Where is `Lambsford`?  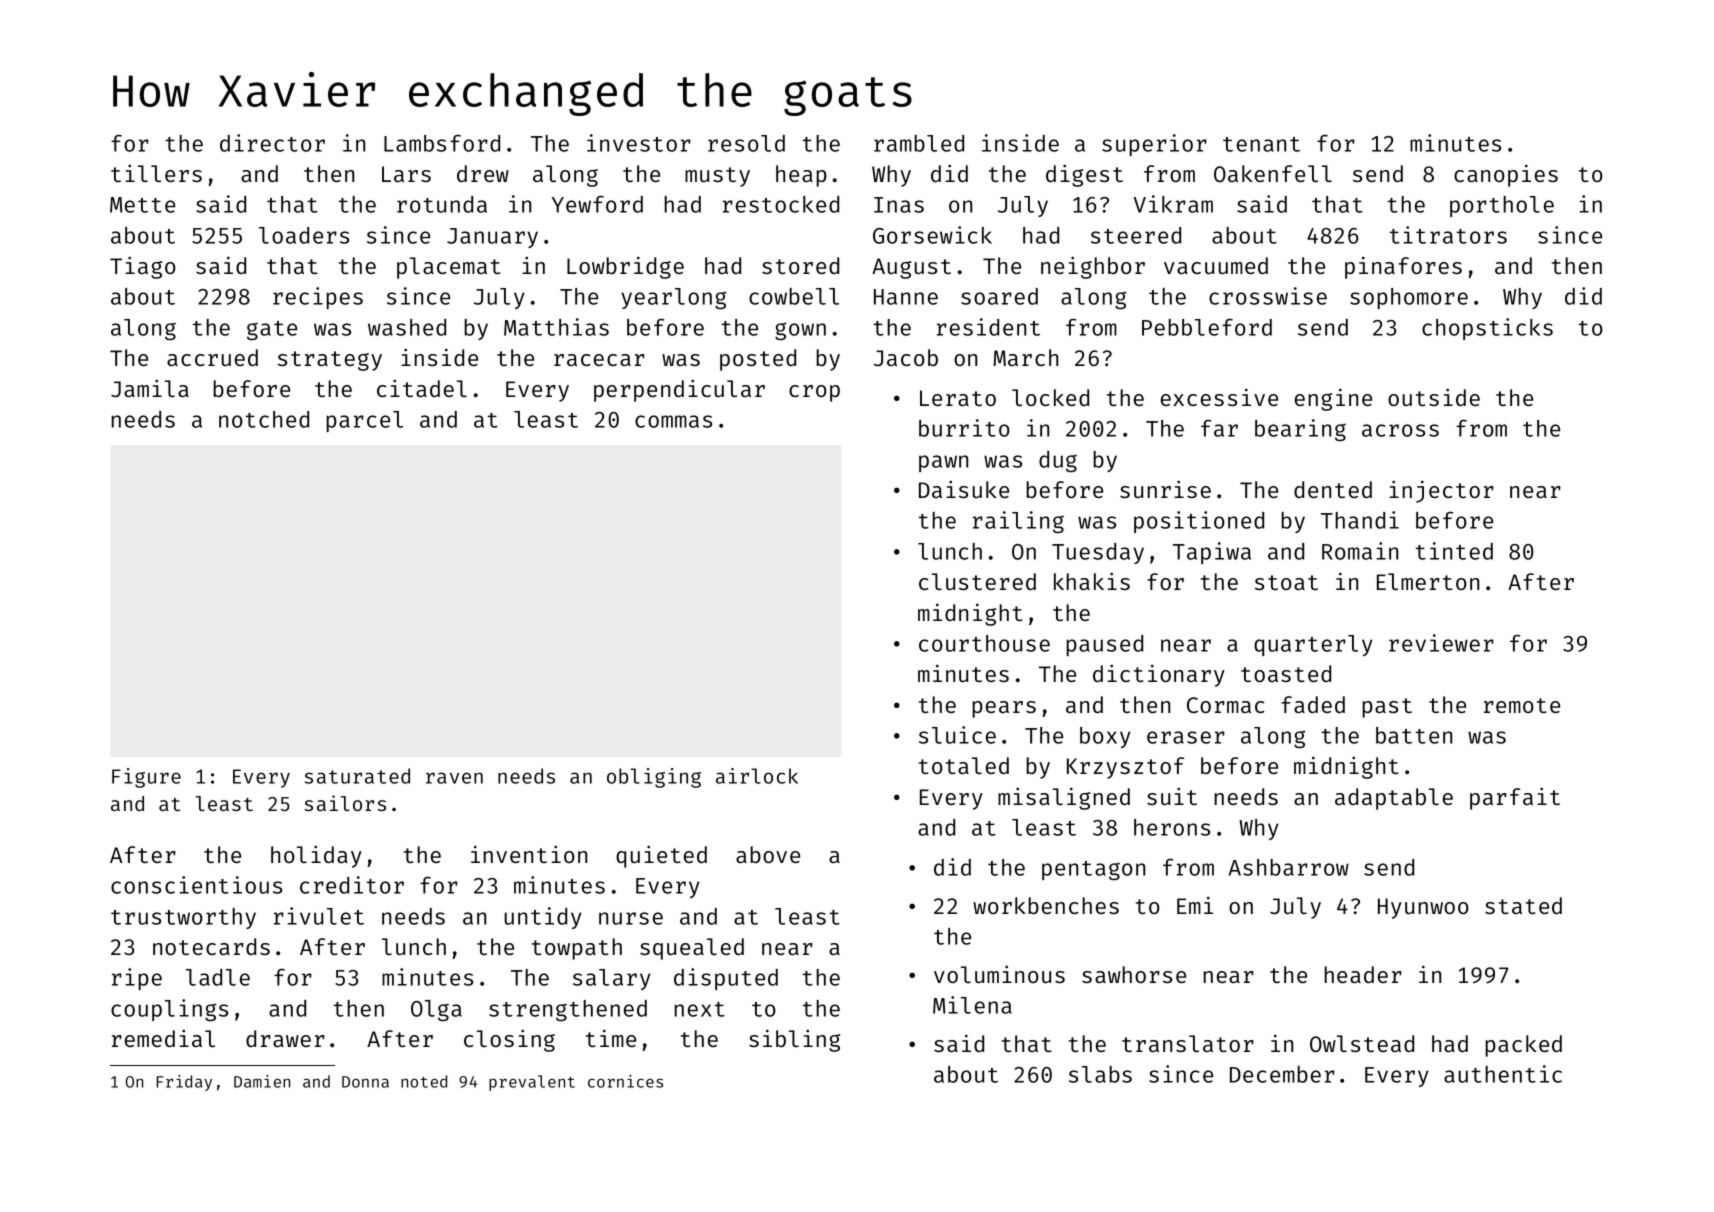
Lambsford is located at coordinates (442, 143).
